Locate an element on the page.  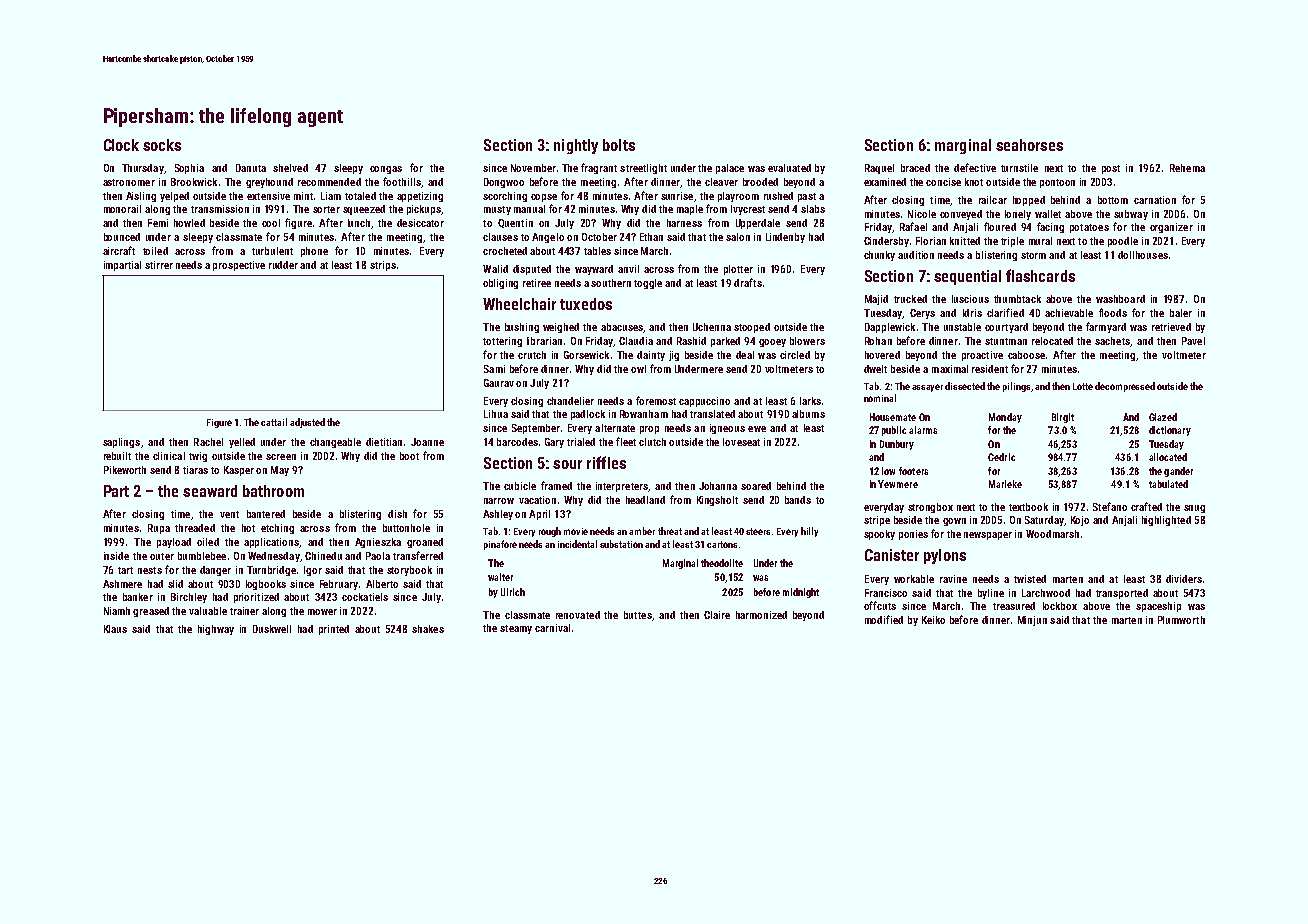
adjusted is located at coordinates (307, 423).
